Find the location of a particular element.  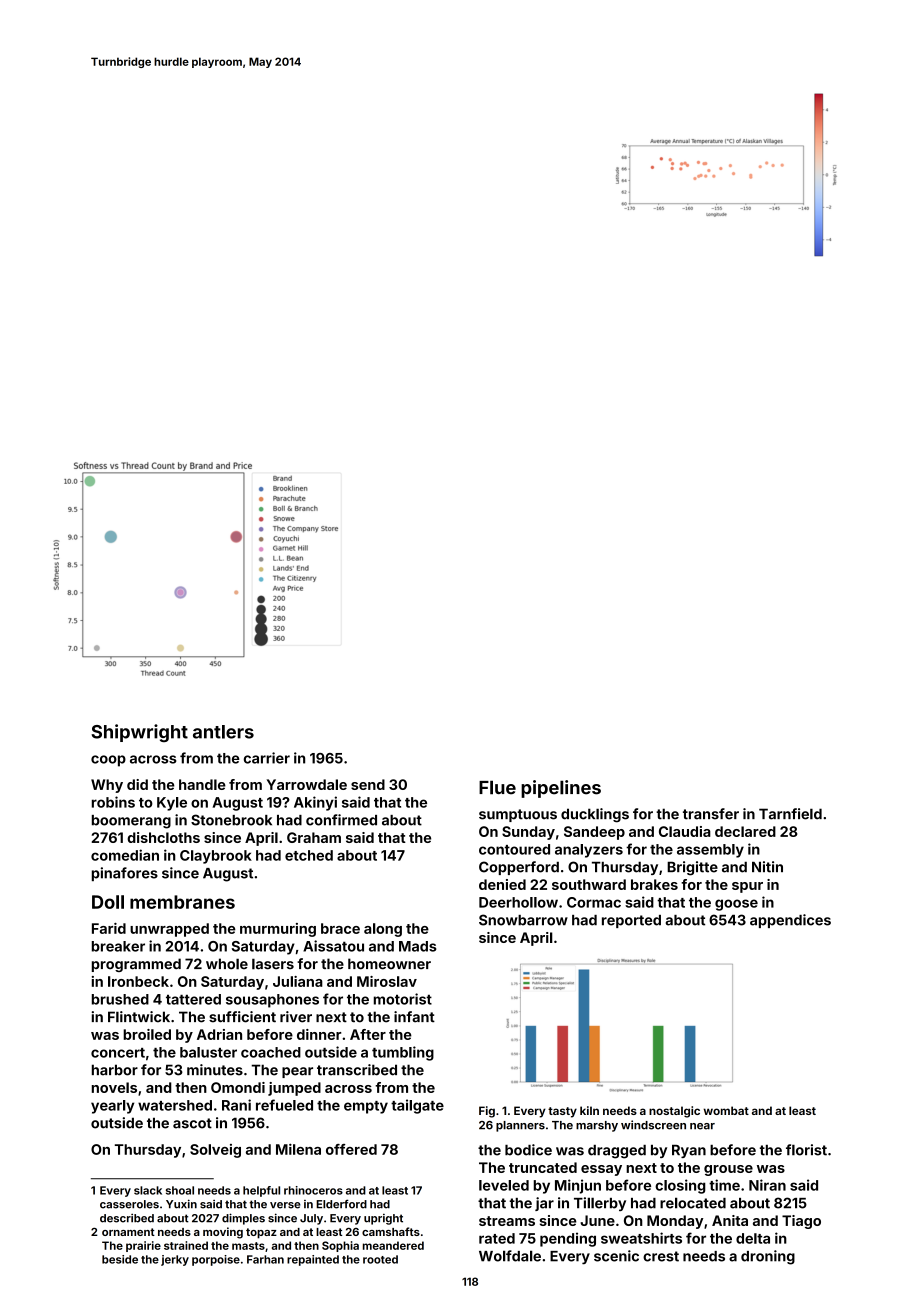

pipelines is located at coordinates (561, 789).
